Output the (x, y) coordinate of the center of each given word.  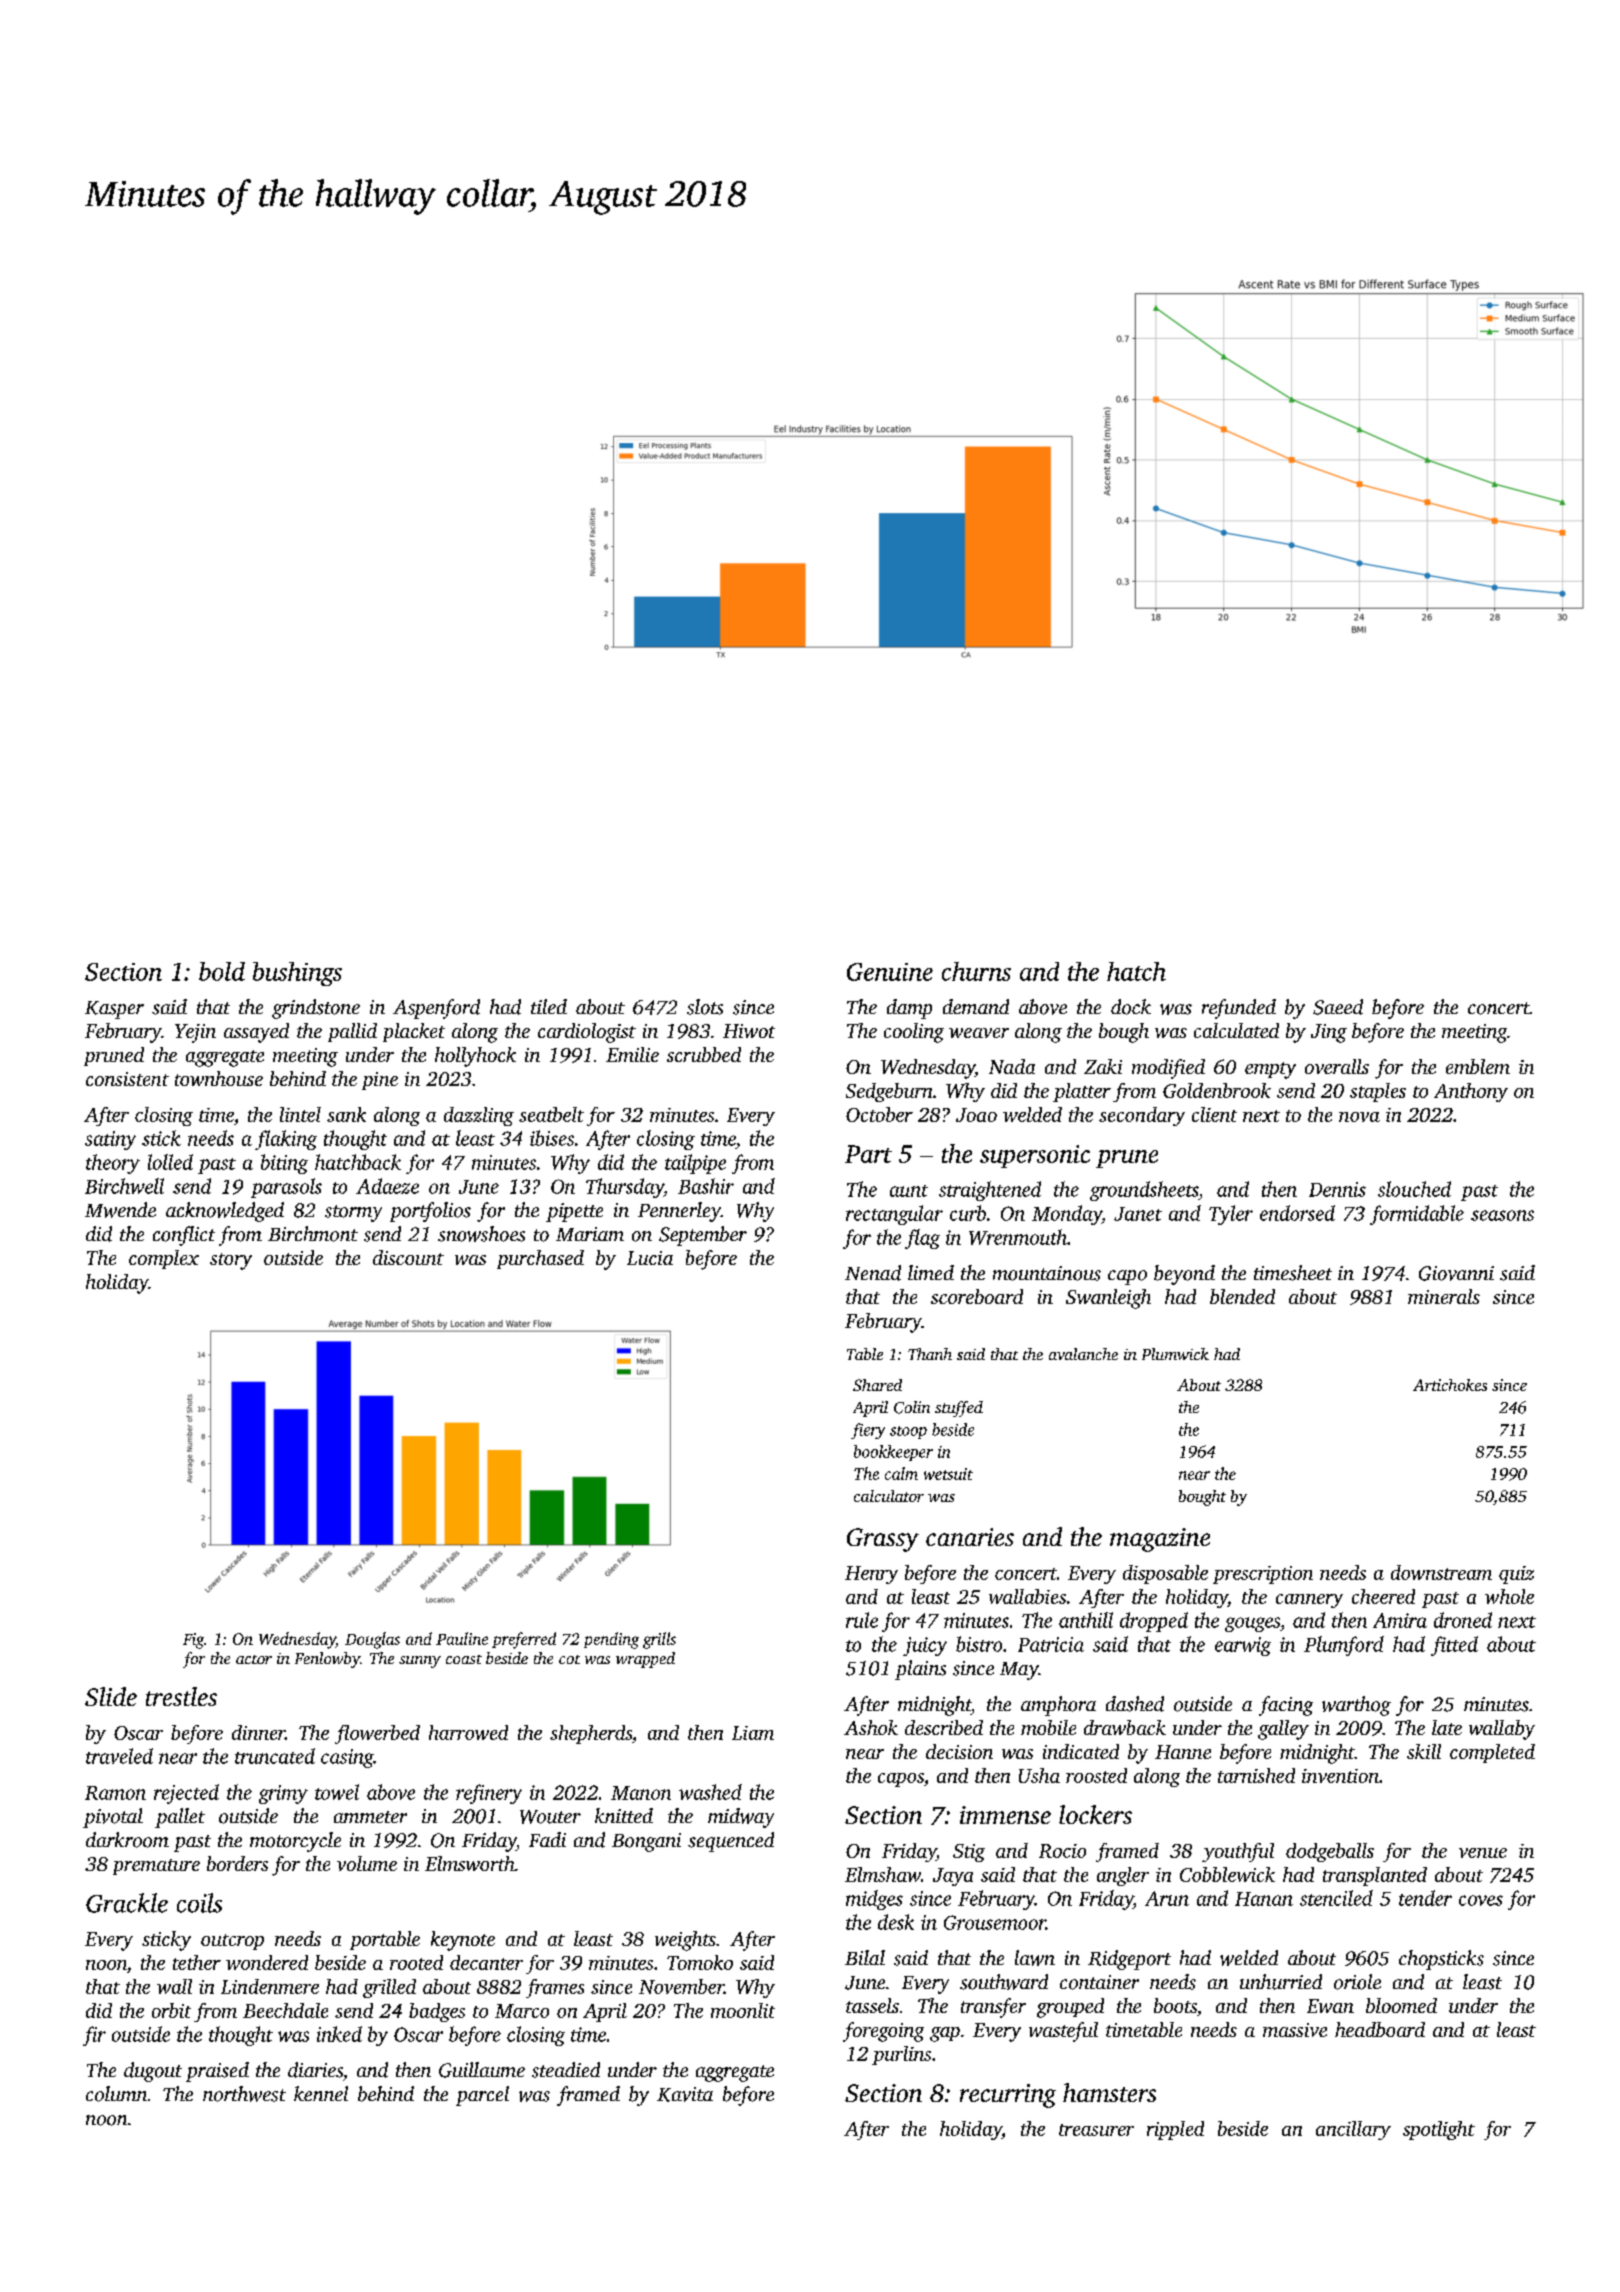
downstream (1441, 1572)
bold (222, 971)
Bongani (646, 1842)
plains (920, 1670)
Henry (871, 1575)
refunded (1239, 1009)
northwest (244, 2094)
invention (1340, 1776)
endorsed (1297, 1213)
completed (1492, 1753)
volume (367, 1863)
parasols (286, 1188)
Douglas (372, 1640)
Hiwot (749, 1031)
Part (868, 1154)
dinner (258, 1732)
